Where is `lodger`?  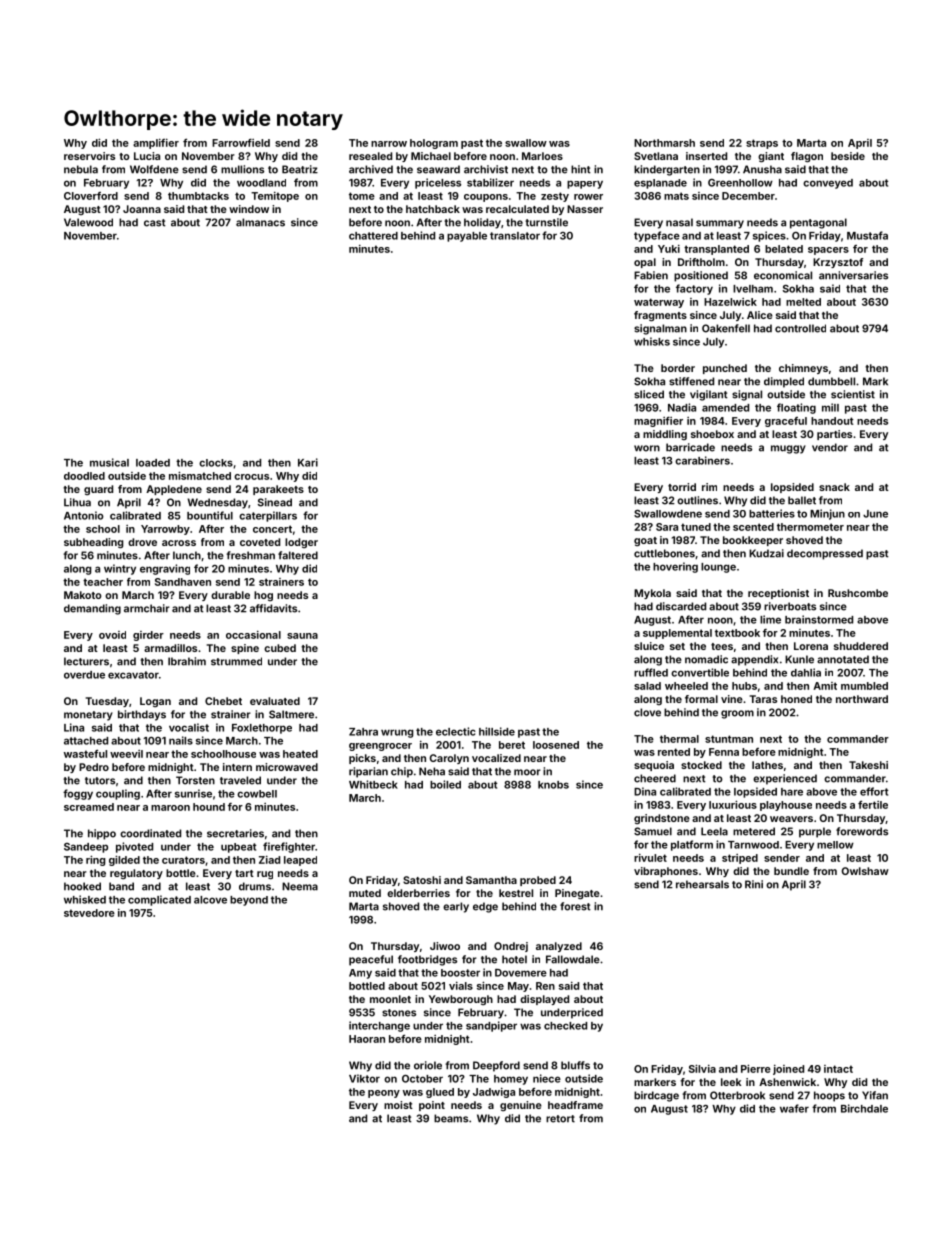 lodger is located at coordinates (301, 543).
